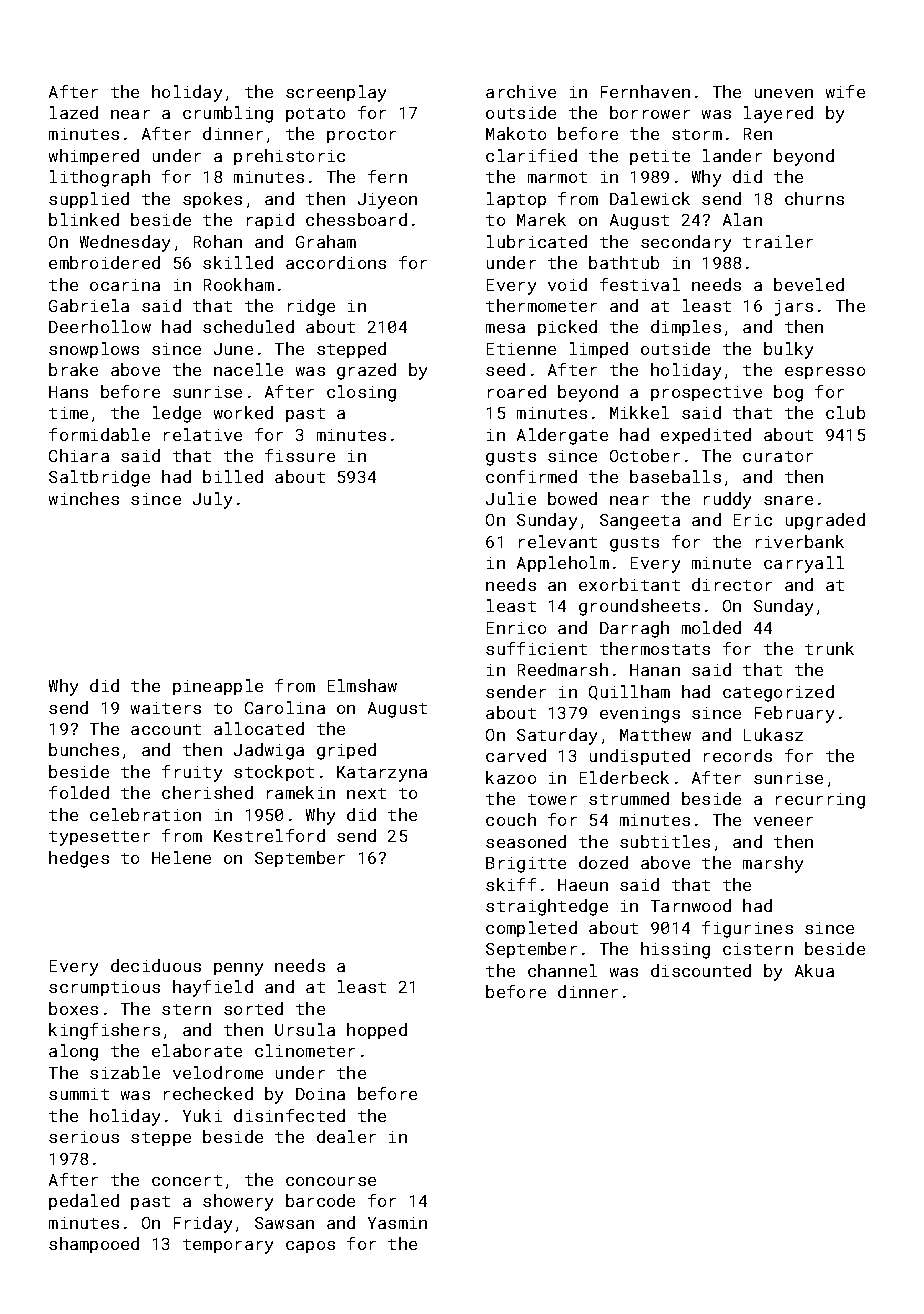 The height and width of the document is (1314, 924). Describe the element at coordinates (94, 1245) in the document. I see `shampooed` at that location.
